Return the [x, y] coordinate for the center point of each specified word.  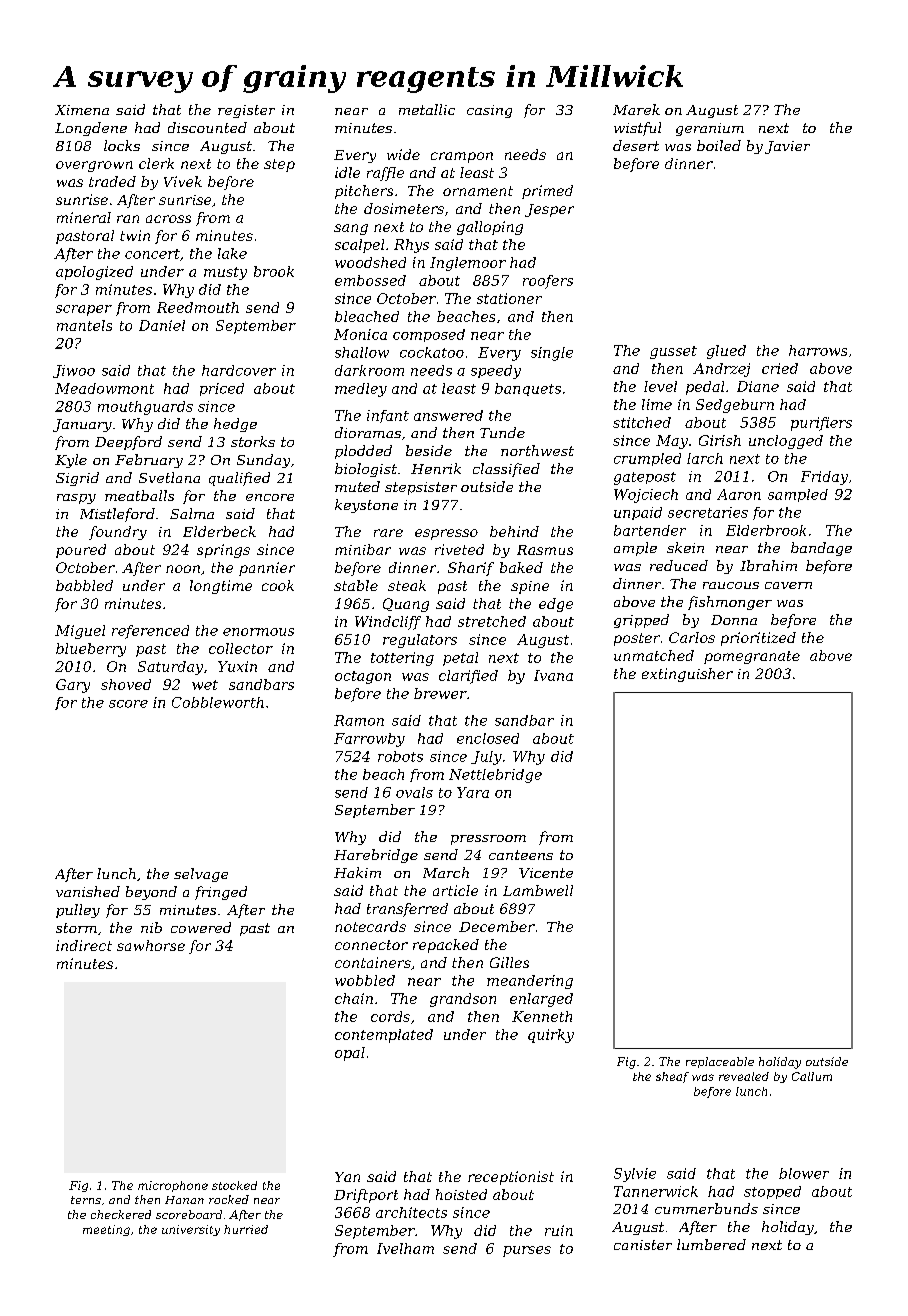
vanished [88, 891]
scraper [84, 310]
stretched [492, 621]
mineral [84, 217]
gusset [673, 352]
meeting [106, 1230]
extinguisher [687, 675]
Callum [812, 1076]
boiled [719, 145]
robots [400, 756]
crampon [462, 157]
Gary [73, 686]
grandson [463, 1000]
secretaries [708, 512]
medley [361, 390]
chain [354, 998]
